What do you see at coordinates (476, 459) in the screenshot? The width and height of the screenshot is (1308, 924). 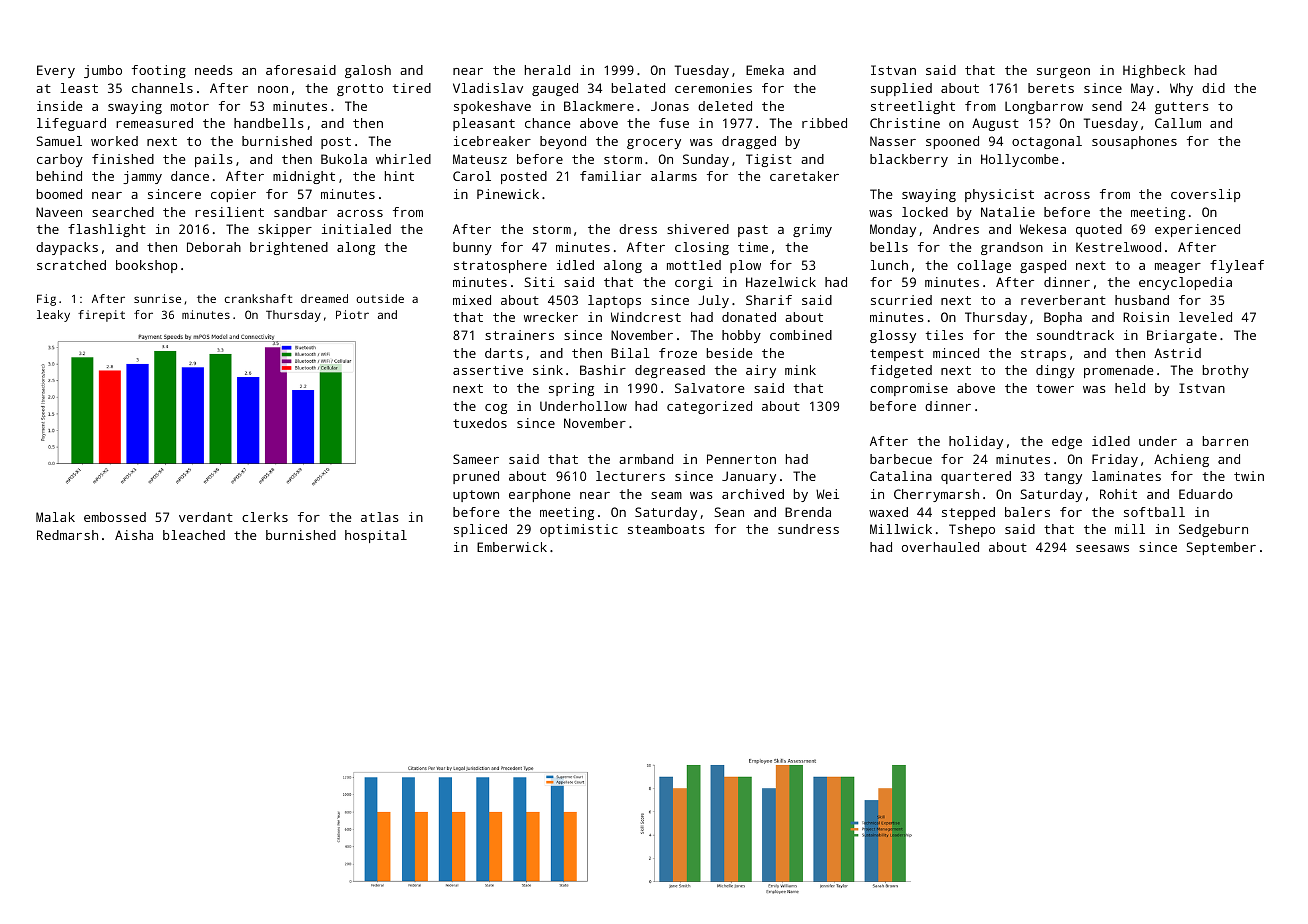 I see `Sameer` at bounding box center [476, 459].
